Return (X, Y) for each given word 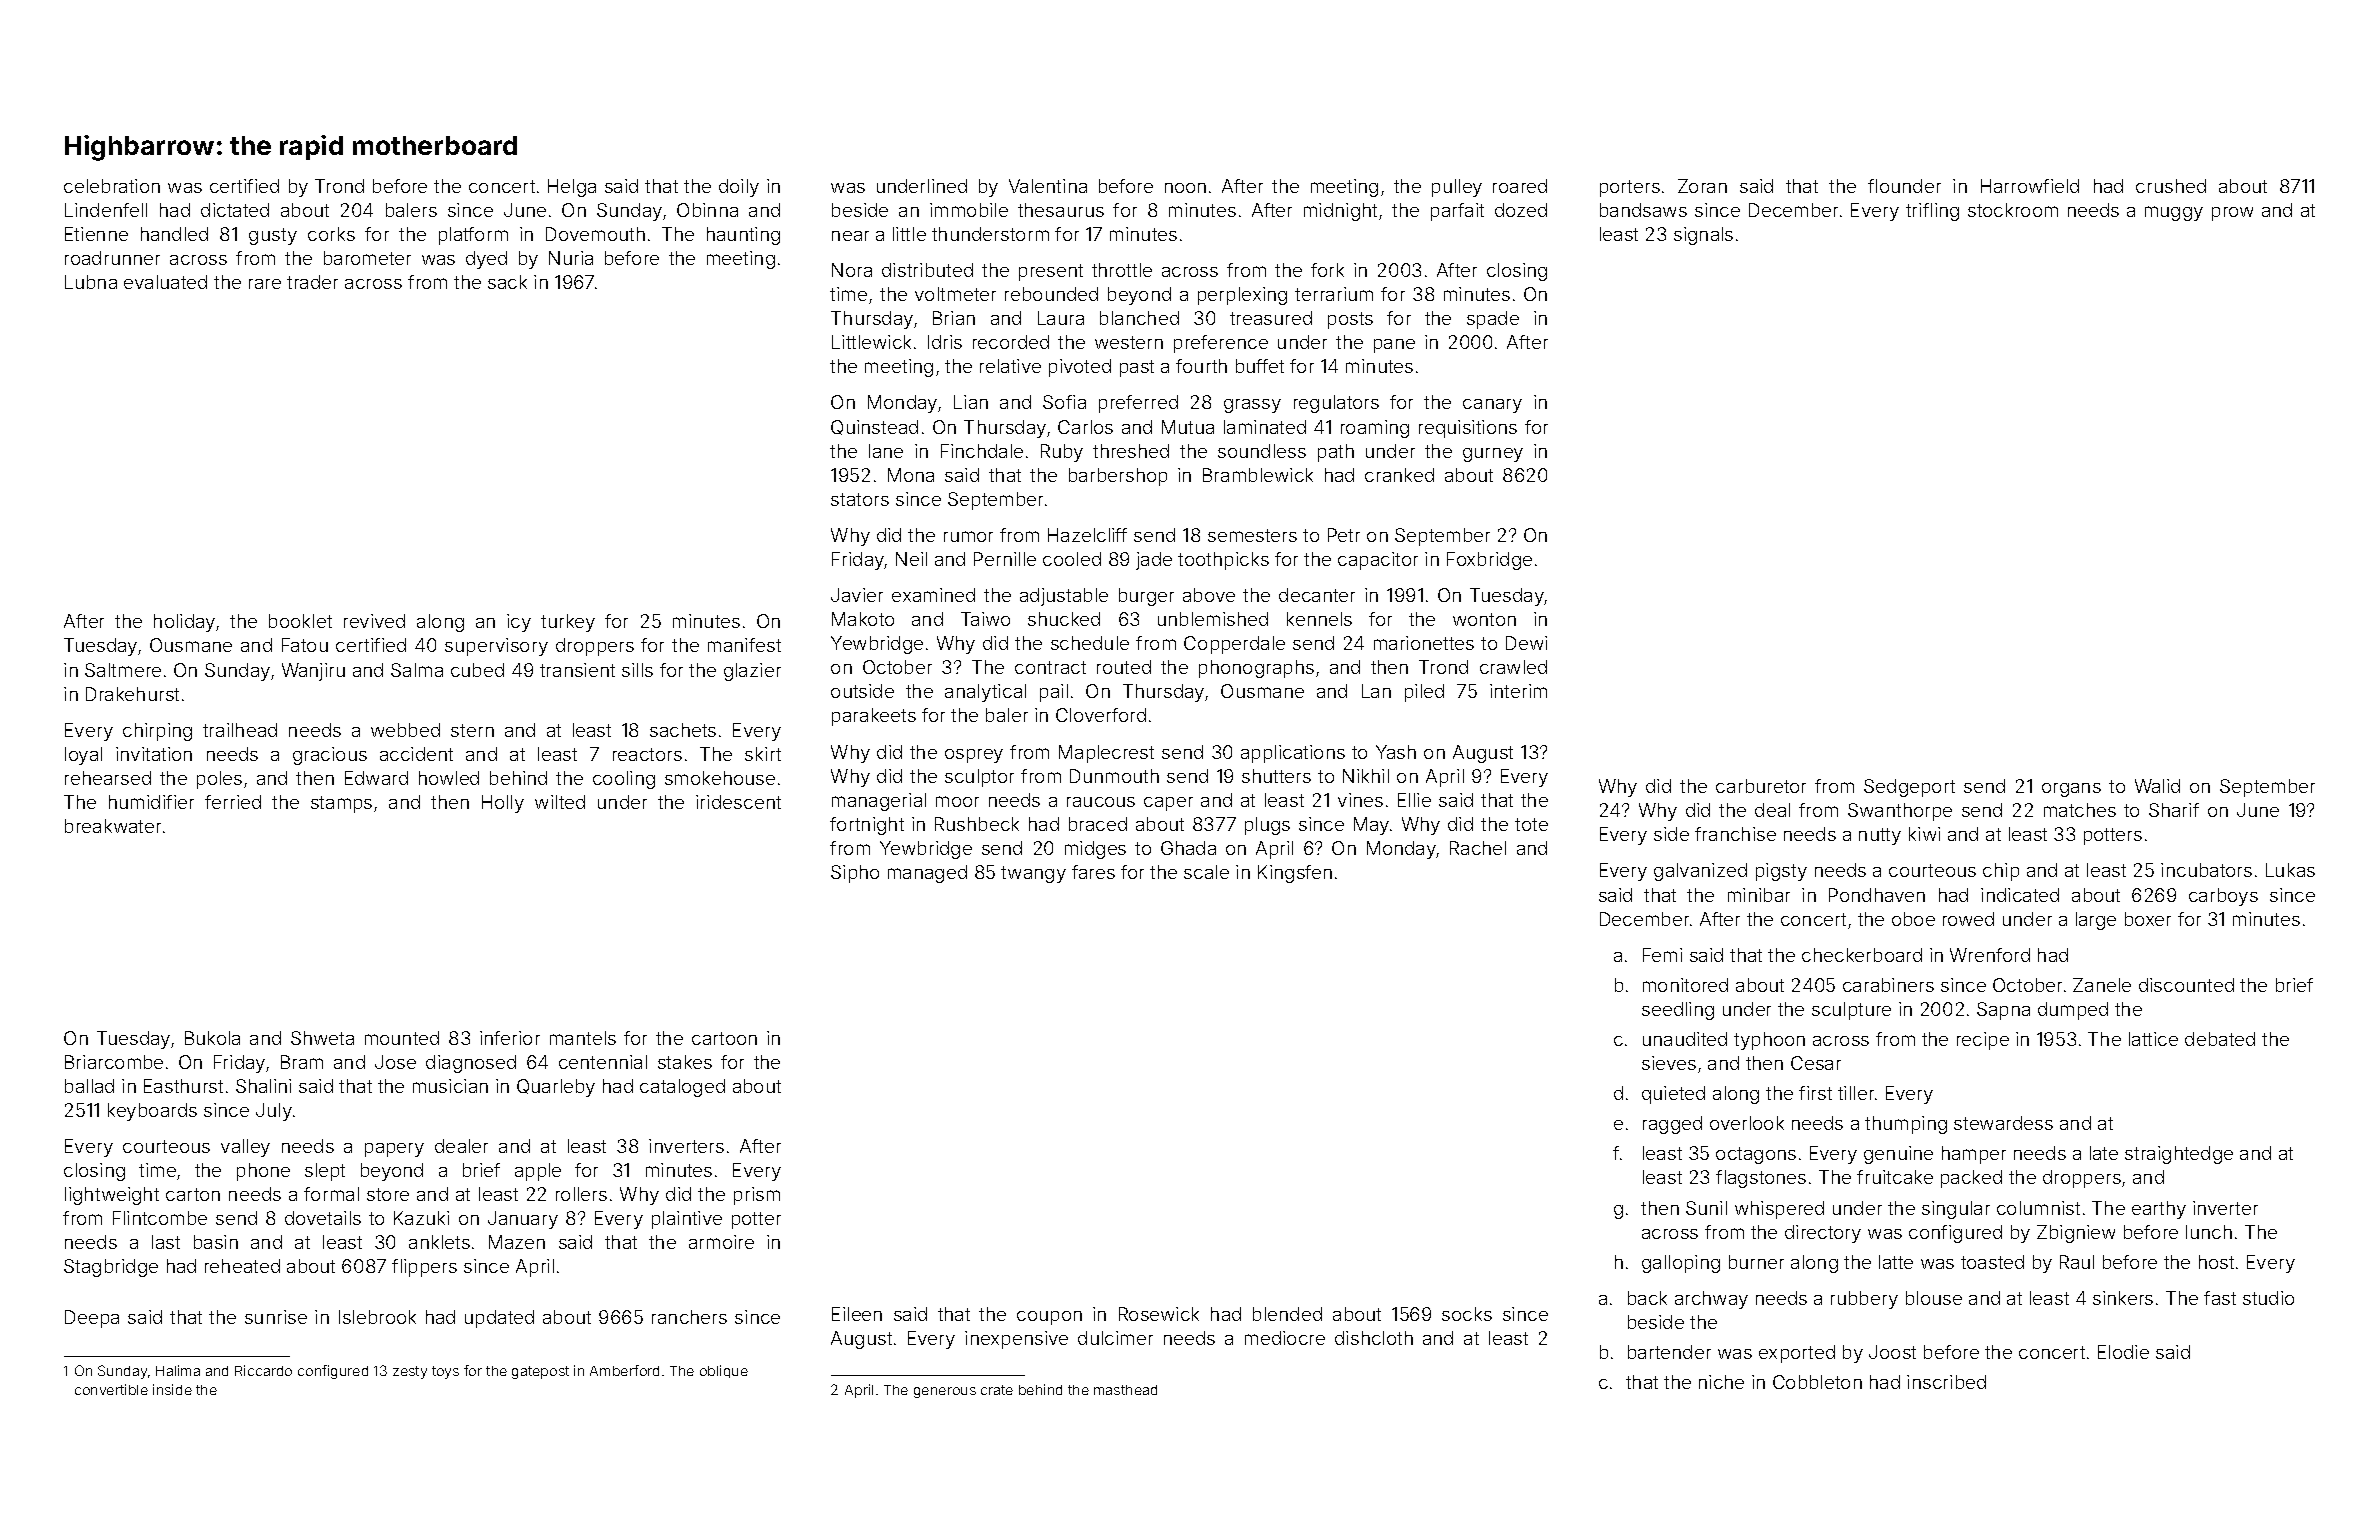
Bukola (212, 1038)
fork (1327, 270)
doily (739, 188)
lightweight (112, 1196)
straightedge (2179, 1155)
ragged (1672, 1125)
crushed (2171, 186)
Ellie (1414, 800)
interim (1518, 691)
